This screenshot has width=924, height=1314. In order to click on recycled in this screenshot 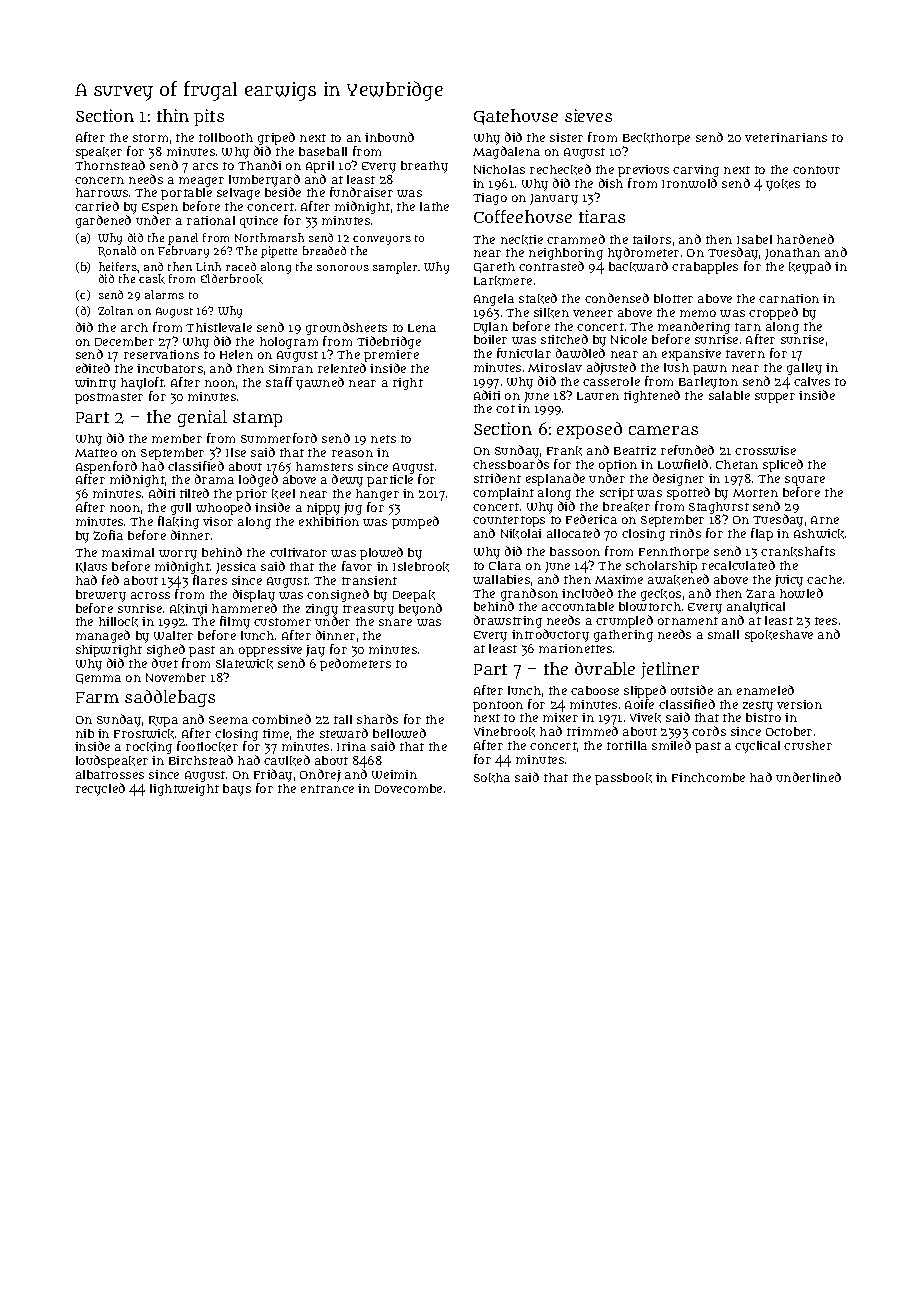, I will do `click(100, 789)`.
